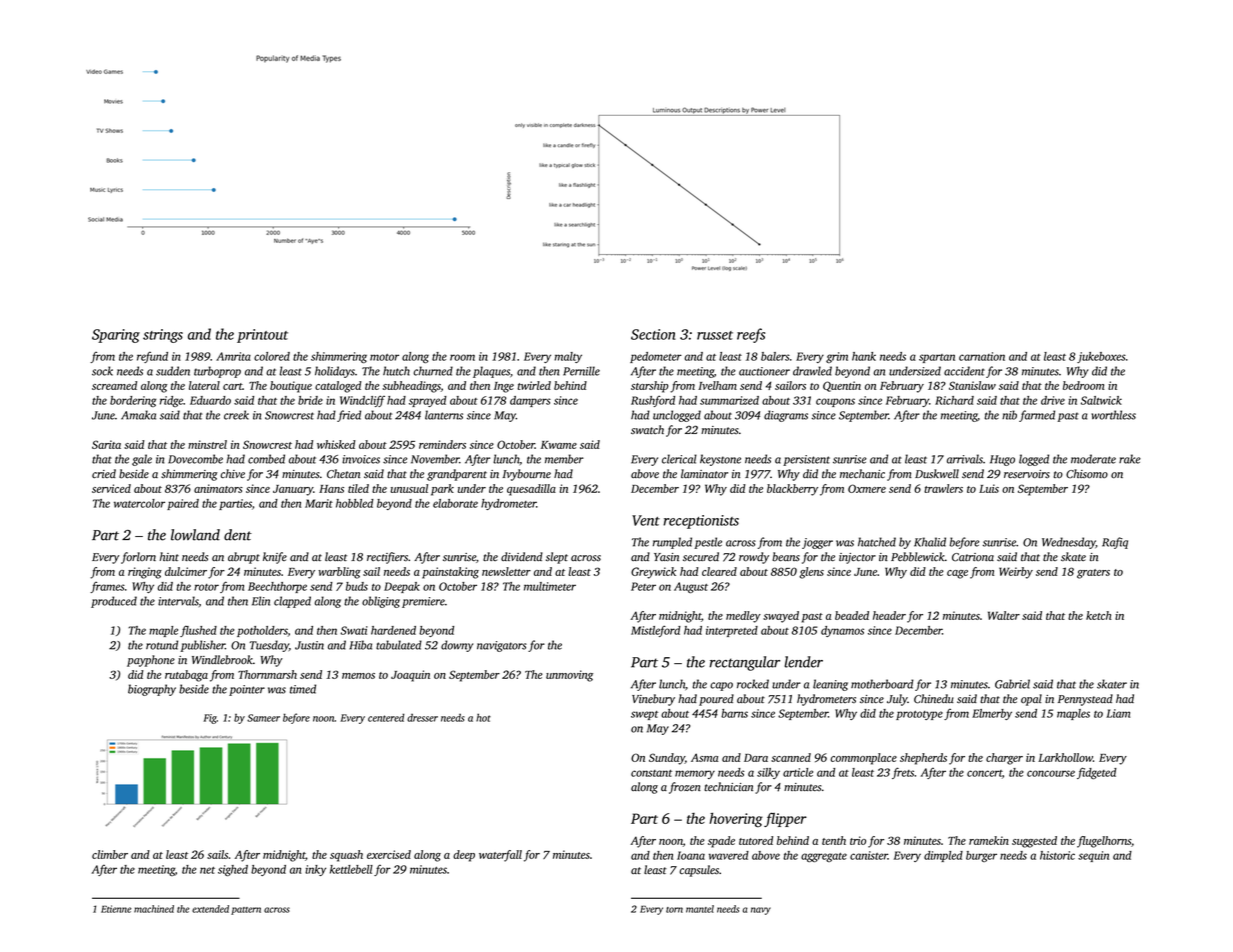  I want to click on twirled, so click(534, 385).
